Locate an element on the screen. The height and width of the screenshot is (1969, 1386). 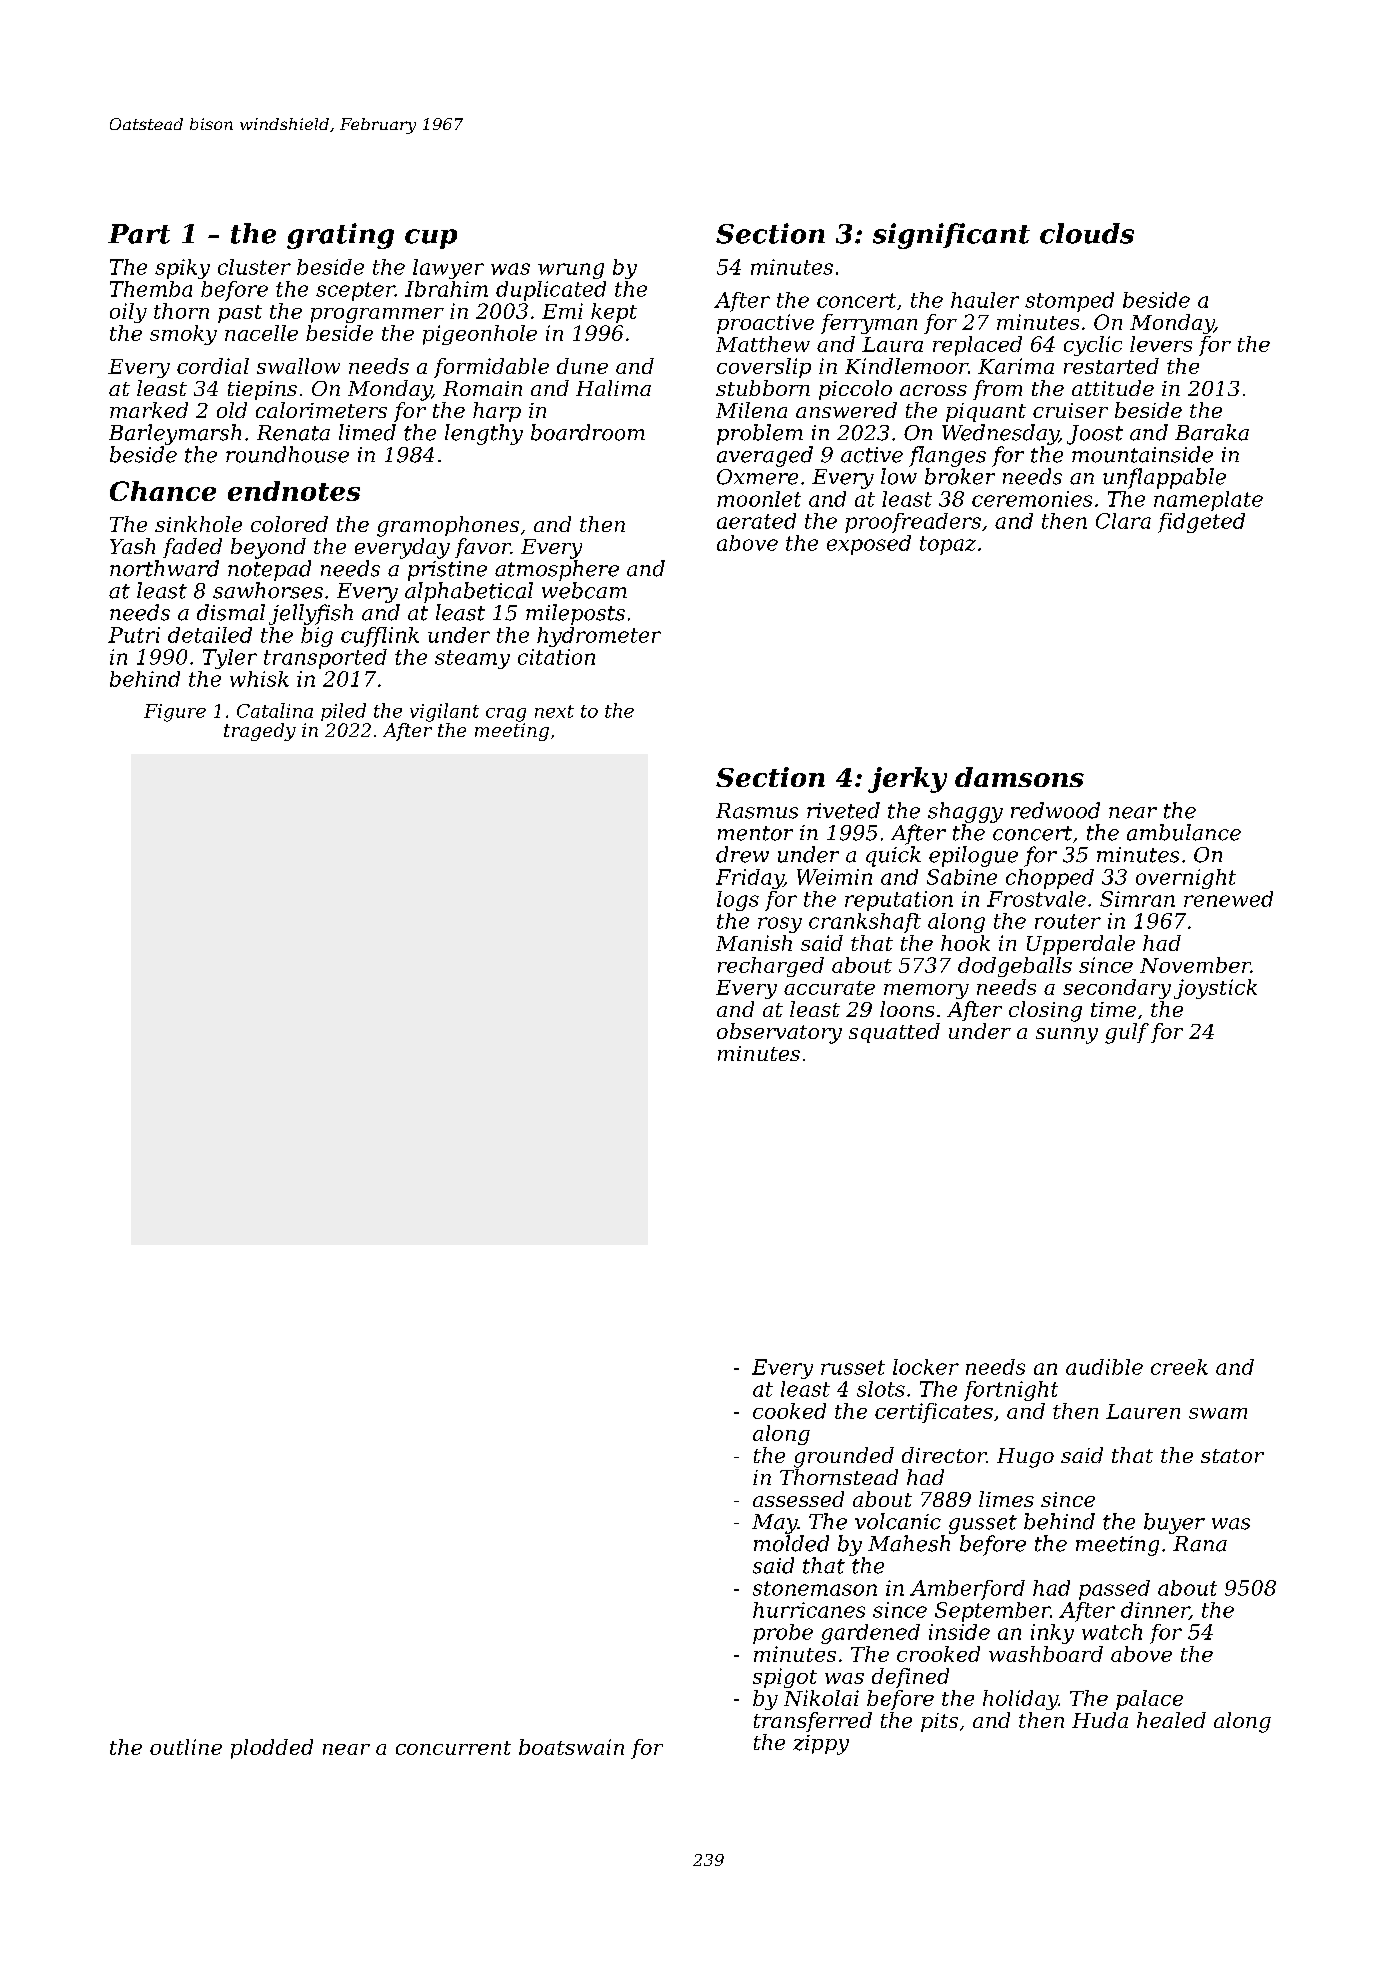
outline is located at coordinates (186, 1747).
